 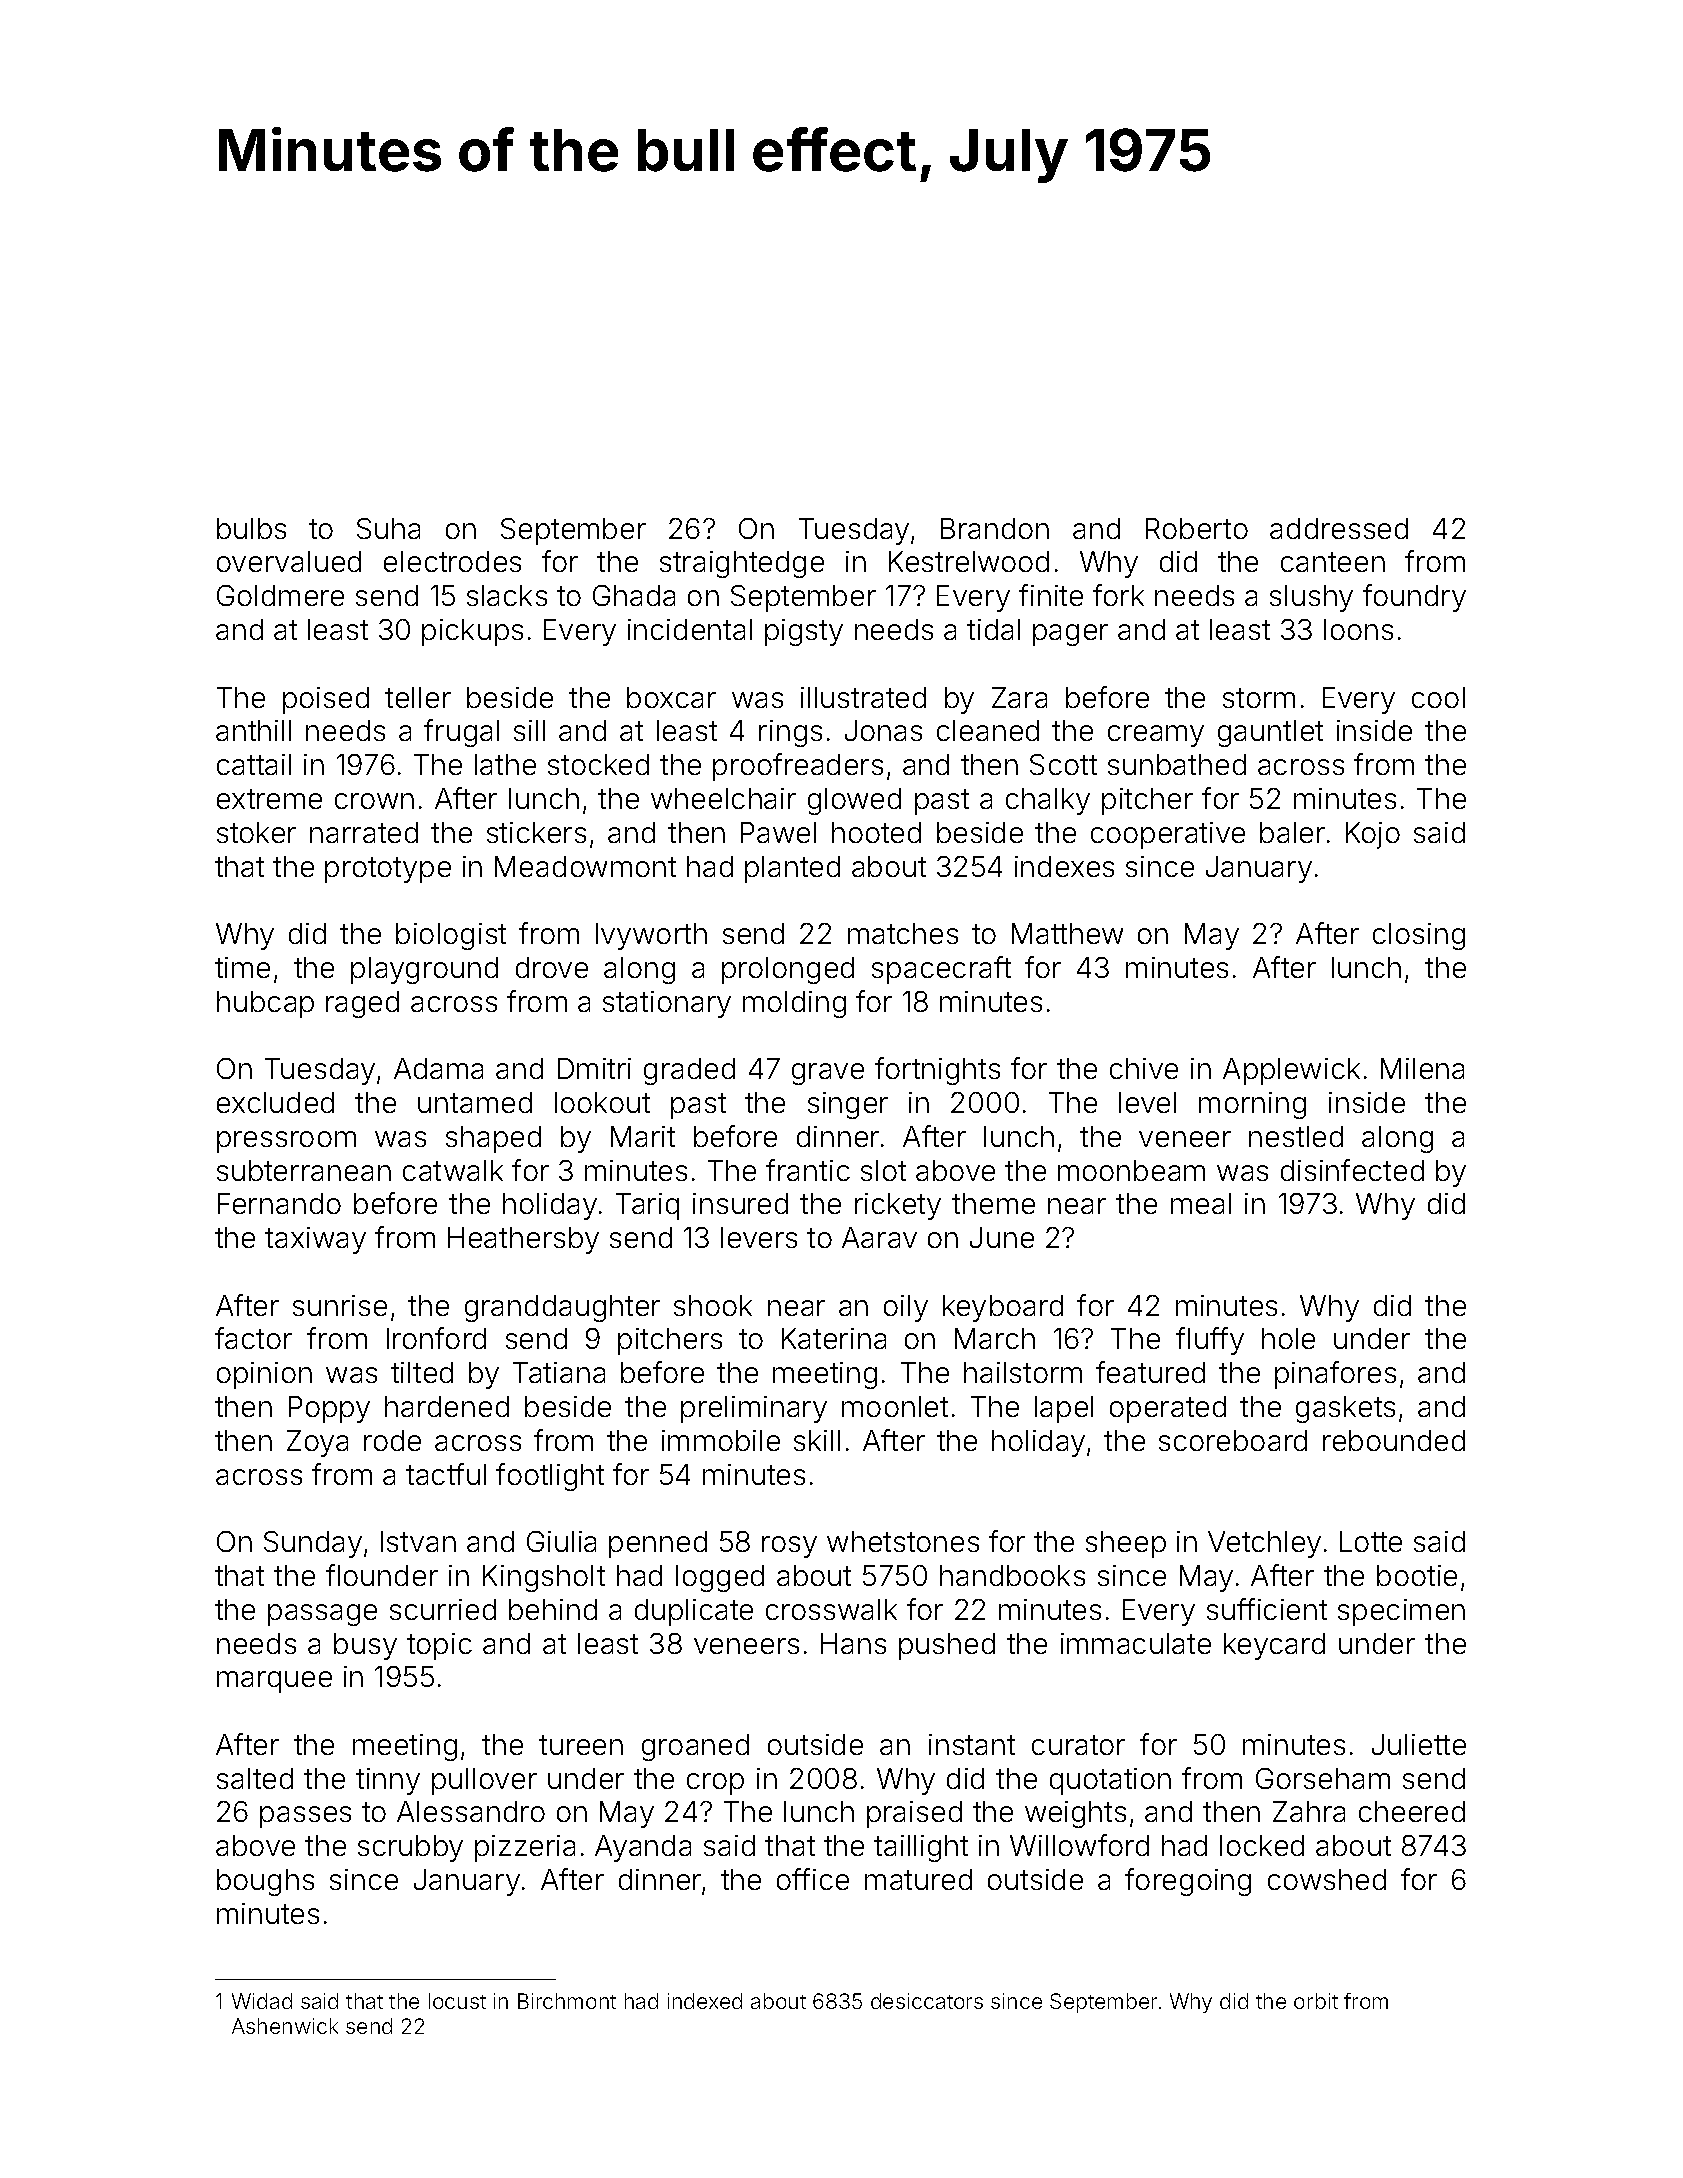 I want to click on immaculate, so click(x=1136, y=1643).
